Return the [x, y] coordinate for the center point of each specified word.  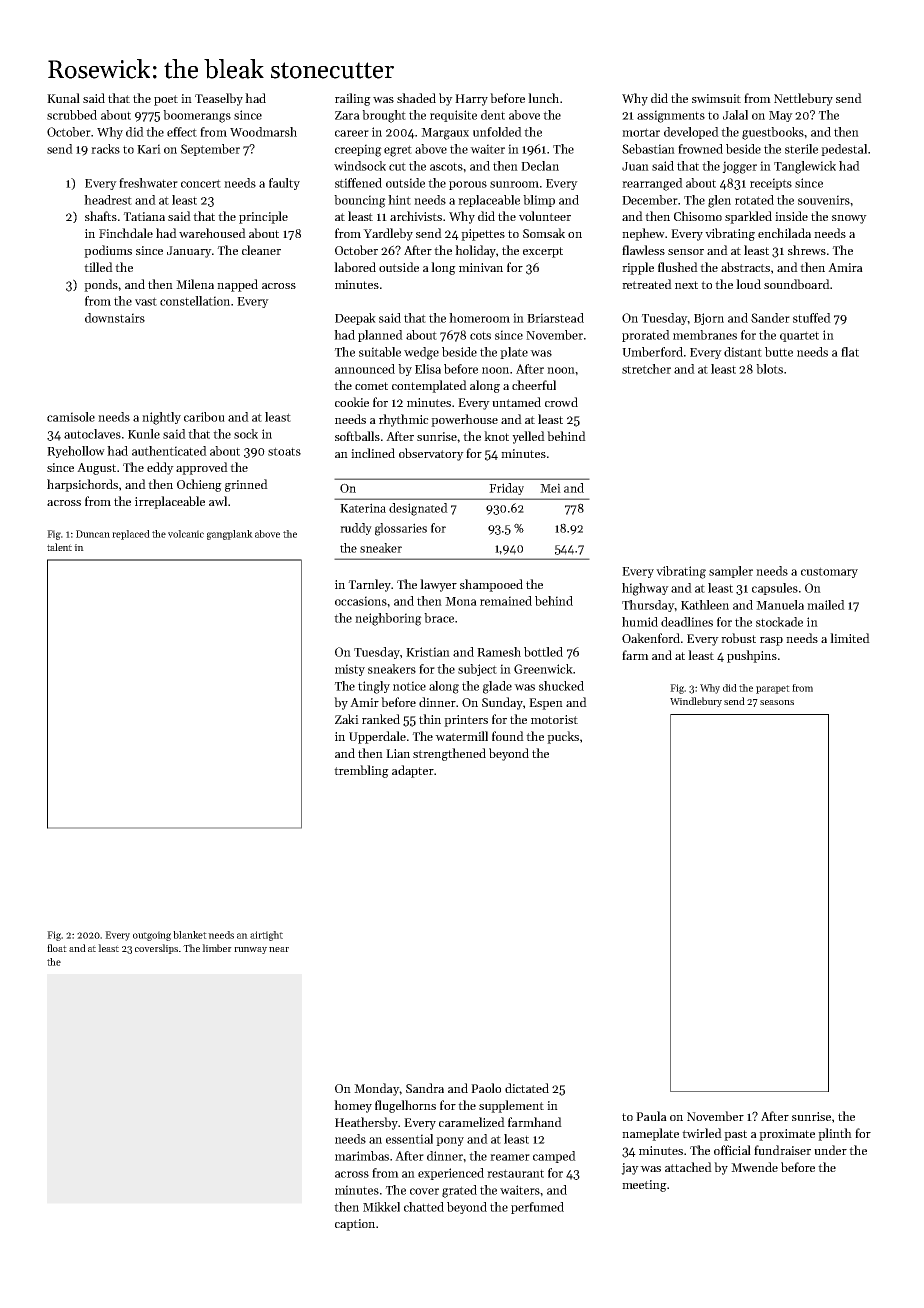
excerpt [543, 252]
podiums [108, 251]
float [57, 948]
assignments [671, 116]
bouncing [360, 201]
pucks [563, 737]
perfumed [537, 1208]
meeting [644, 1186]
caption [355, 1225]
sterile [801, 149]
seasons [777, 702]
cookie [352, 402]
